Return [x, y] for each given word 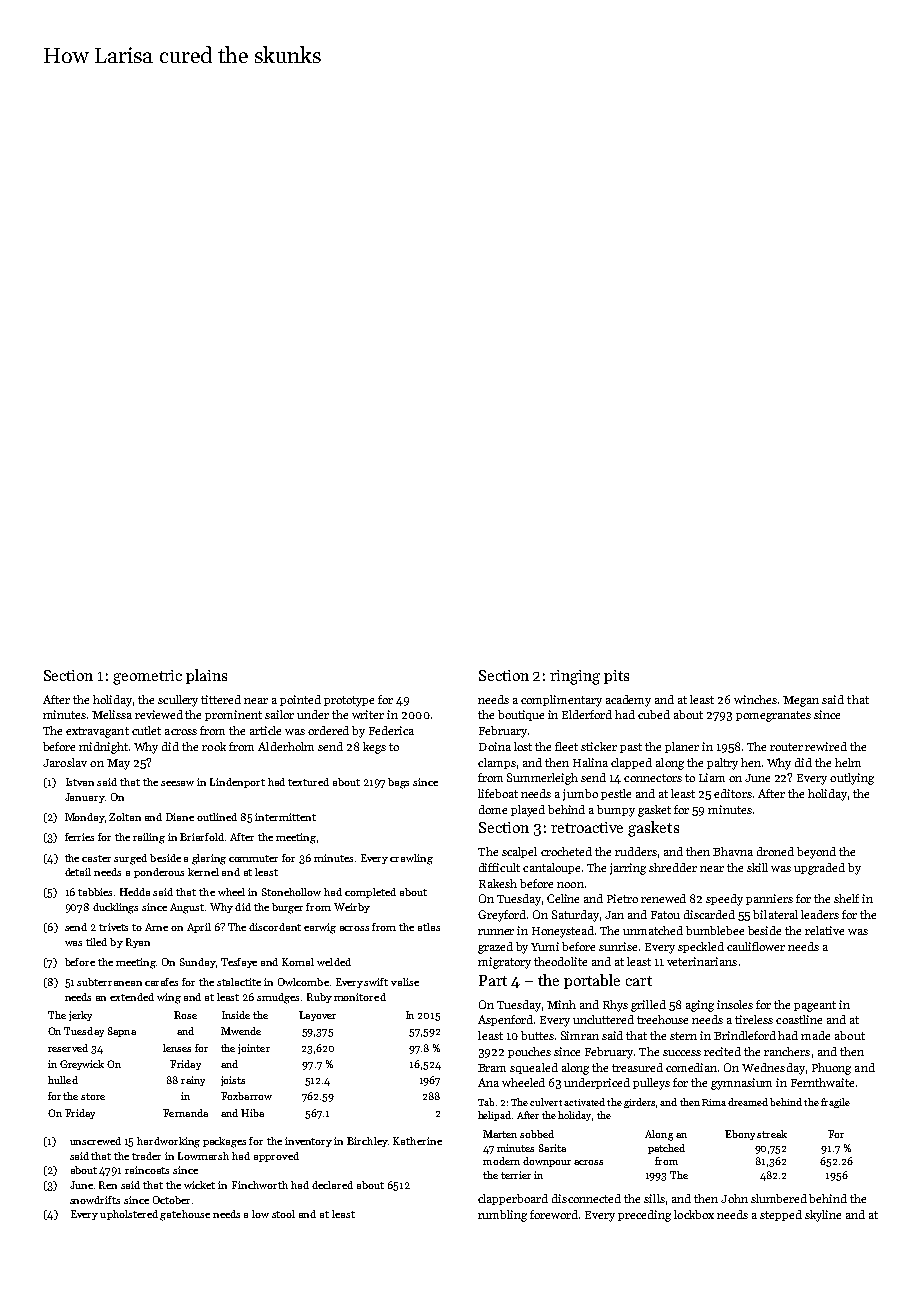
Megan [801, 701]
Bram [492, 1068]
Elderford [587, 714]
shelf [846, 898]
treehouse [662, 1019]
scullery [178, 701]
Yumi [545, 946]
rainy [193, 1081]
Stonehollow [291, 892]
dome [493, 809]
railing [149, 838]
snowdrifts [95, 1200]
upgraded [819, 869]
